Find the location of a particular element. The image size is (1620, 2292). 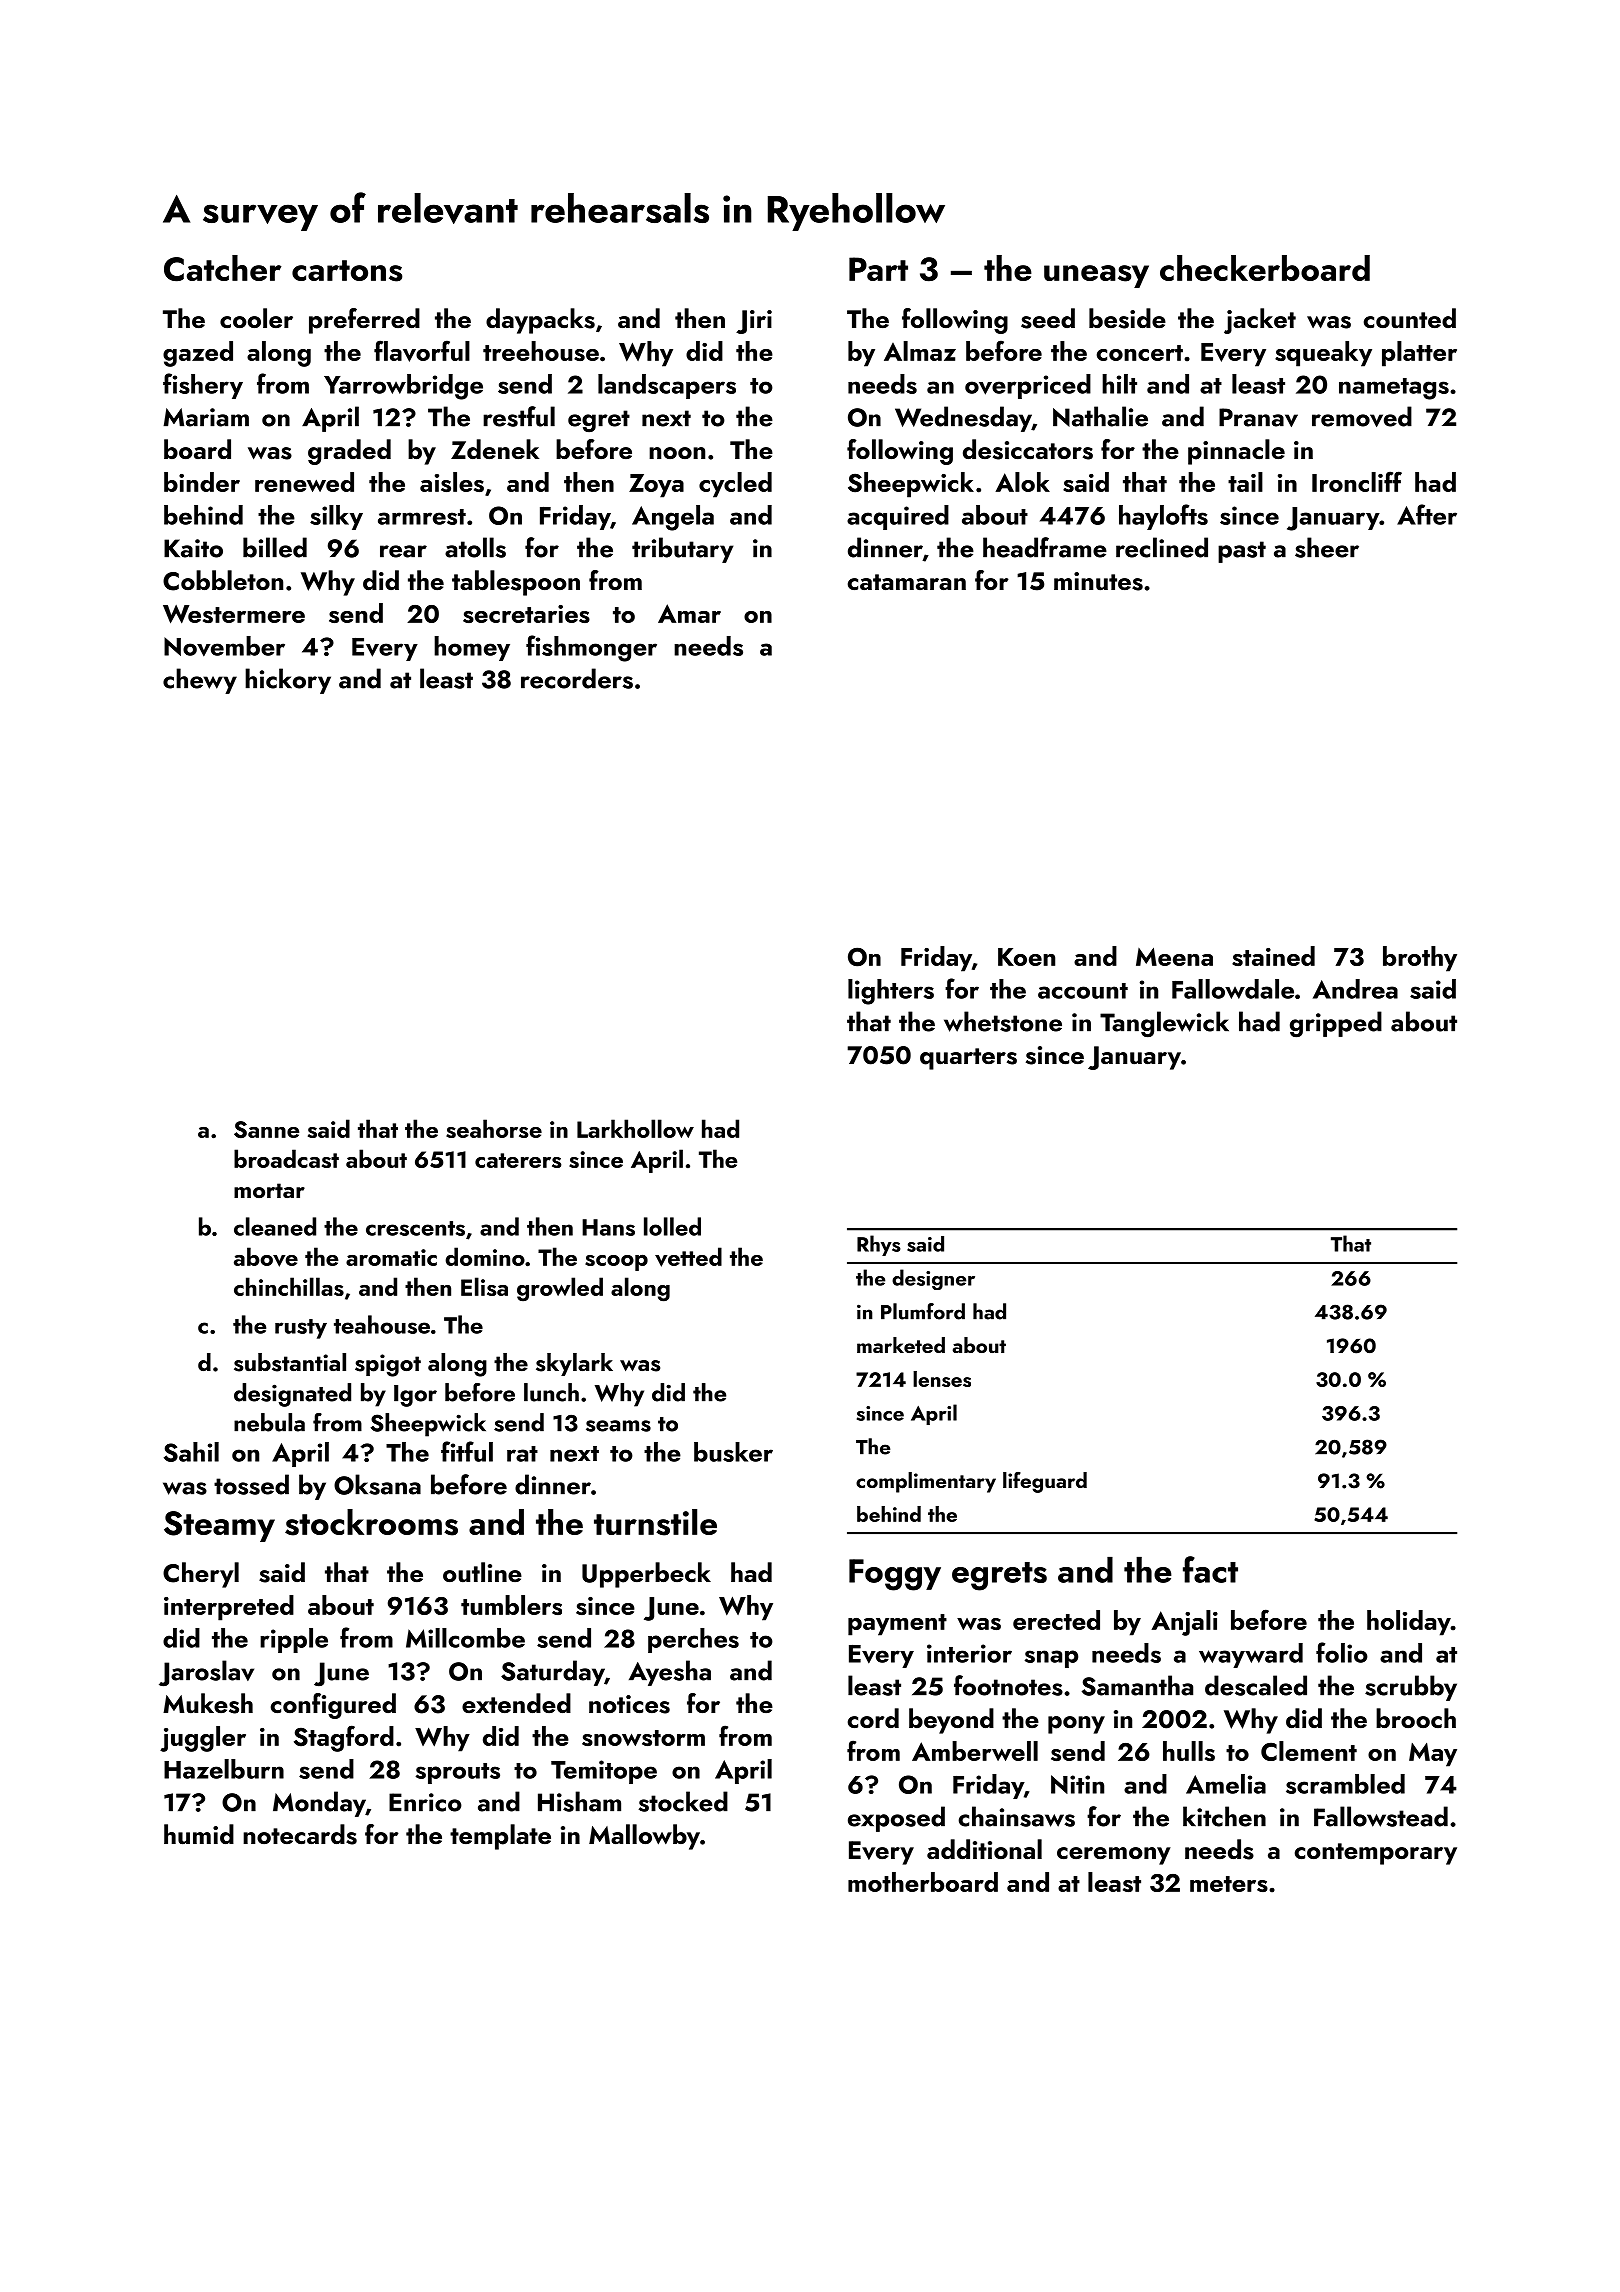

cartons is located at coordinates (347, 271).
